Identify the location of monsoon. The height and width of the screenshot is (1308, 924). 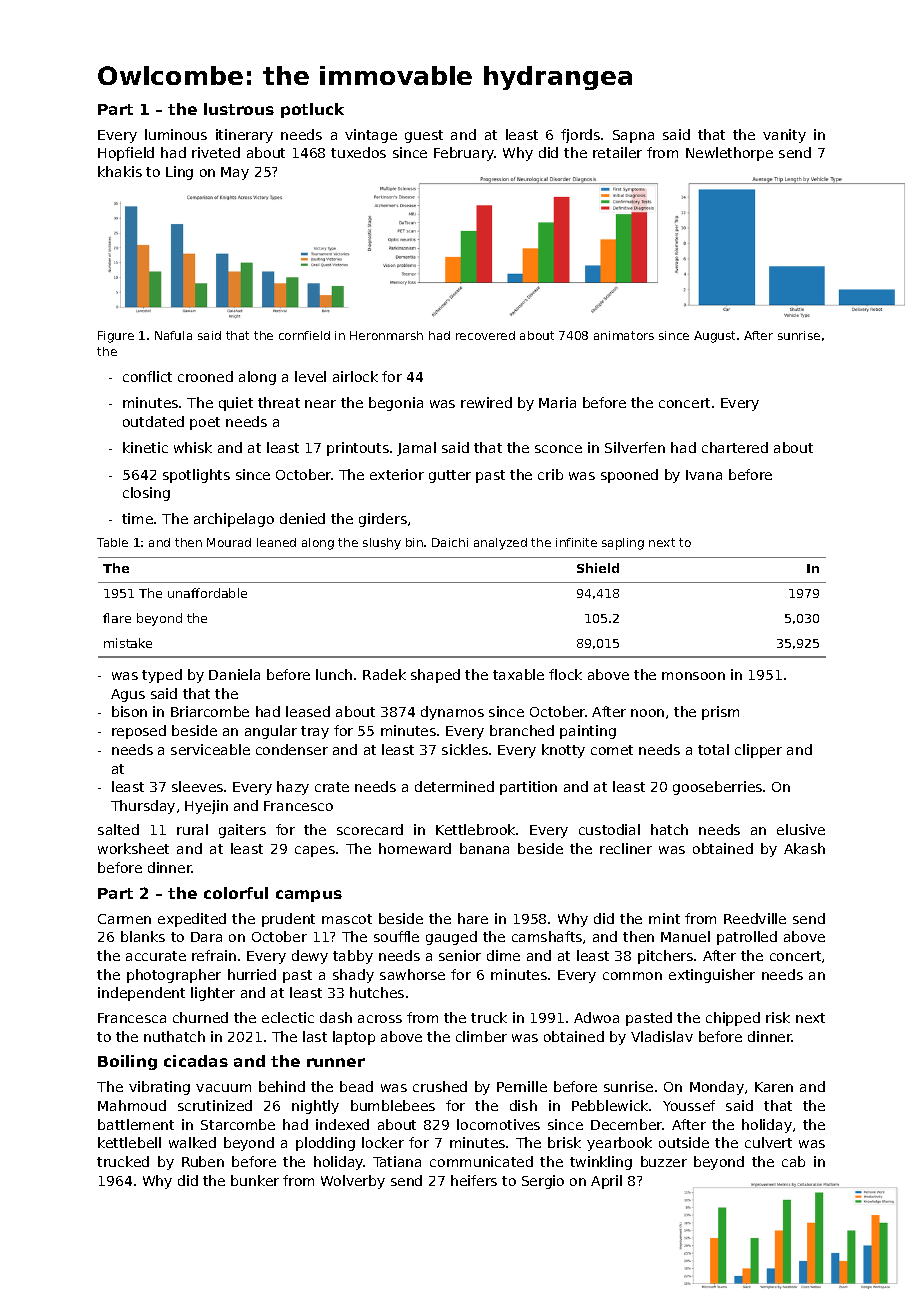
(693, 676).
